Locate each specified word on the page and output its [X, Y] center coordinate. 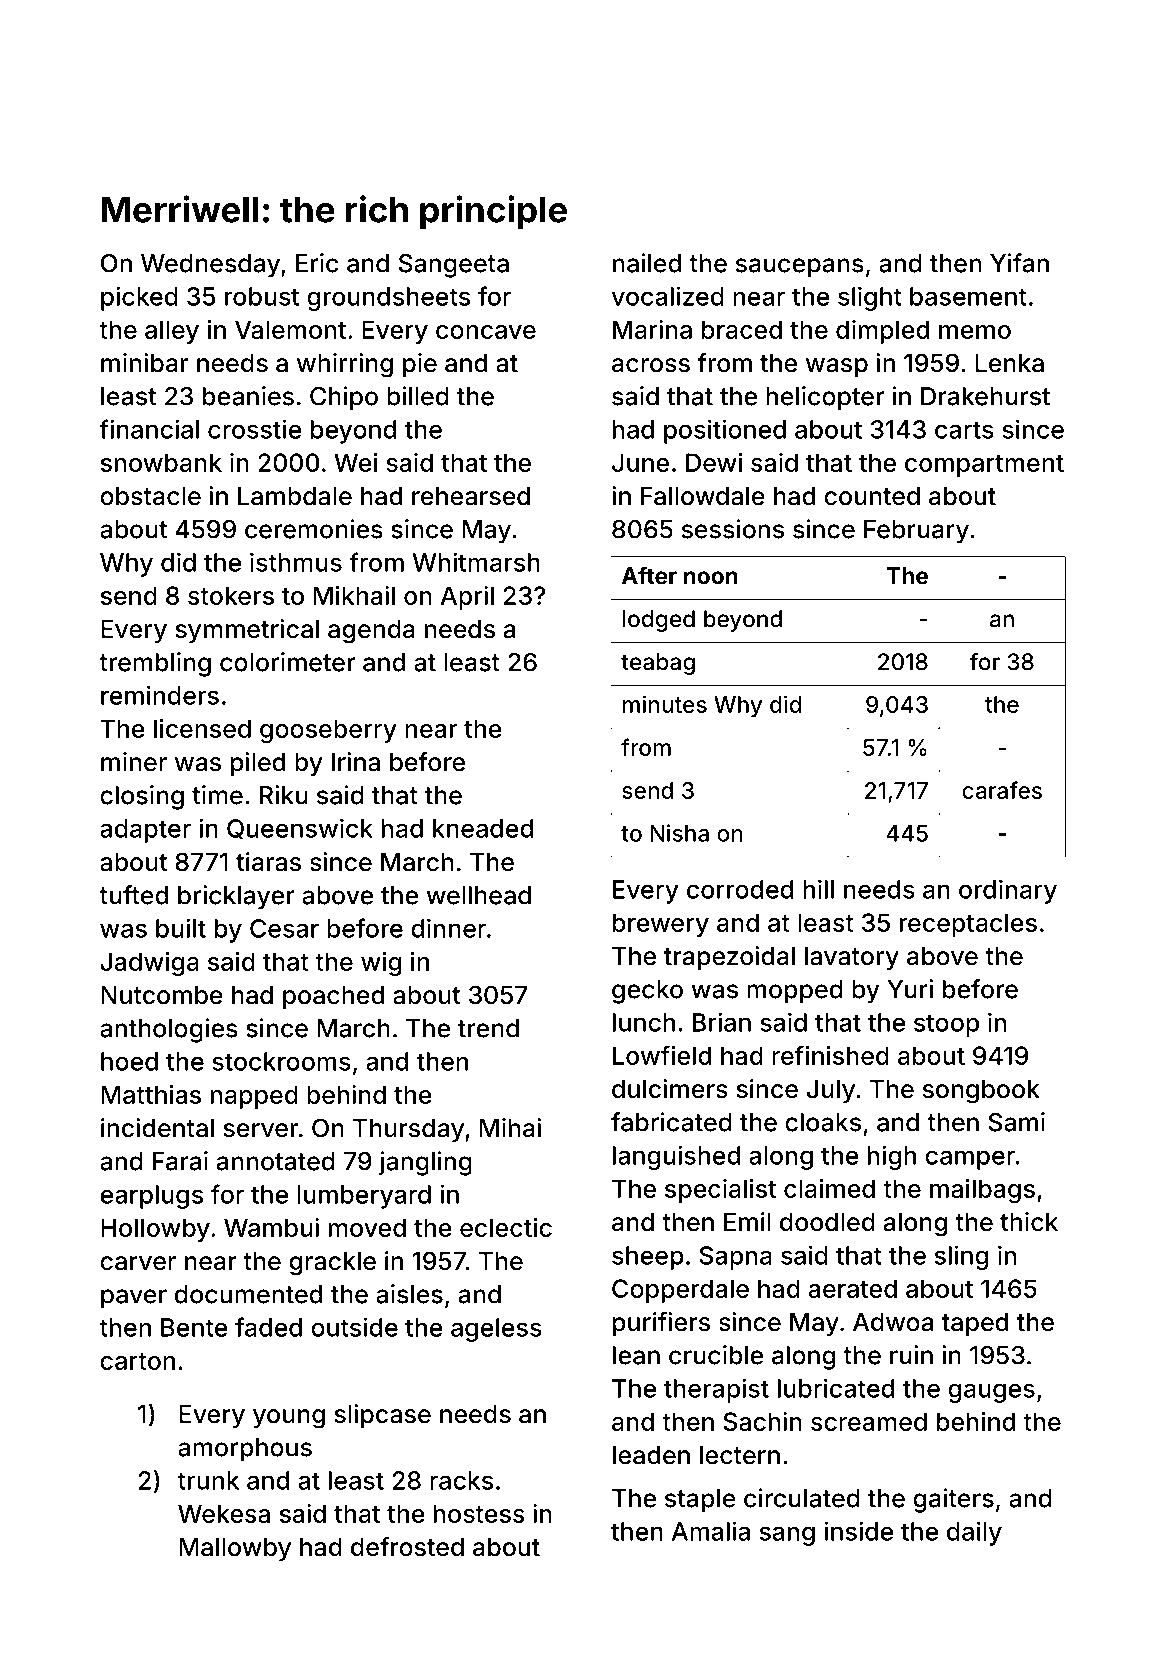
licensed [202, 728]
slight [870, 298]
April [467, 598]
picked [139, 298]
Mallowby [235, 1549]
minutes [665, 704]
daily [974, 1533]
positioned [725, 431]
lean [636, 1355]
